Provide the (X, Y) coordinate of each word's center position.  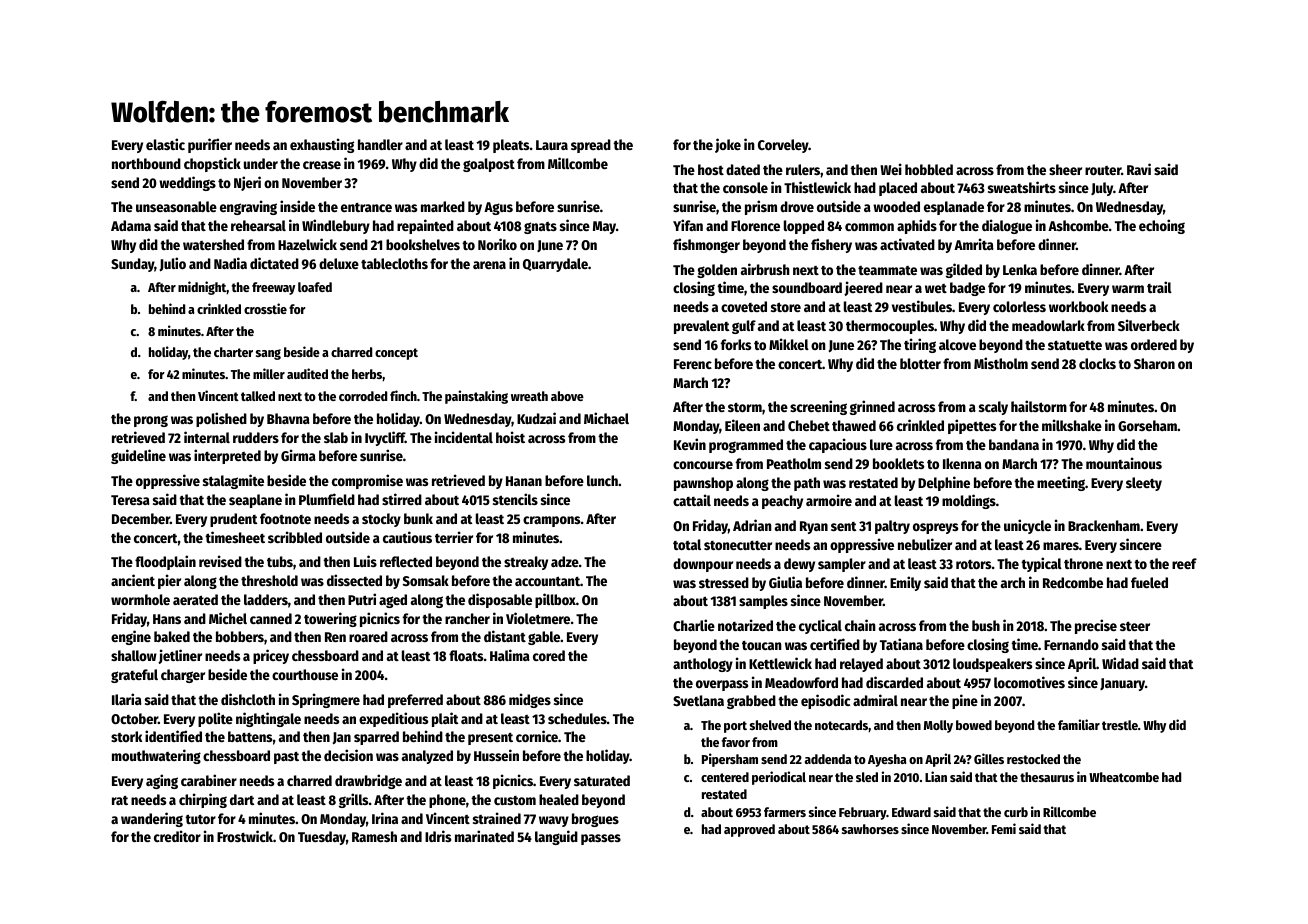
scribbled (295, 537)
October (134, 718)
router (1103, 170)
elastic (165, 144)
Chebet (809, 425)
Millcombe (578, 163)
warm (1128, 289)
